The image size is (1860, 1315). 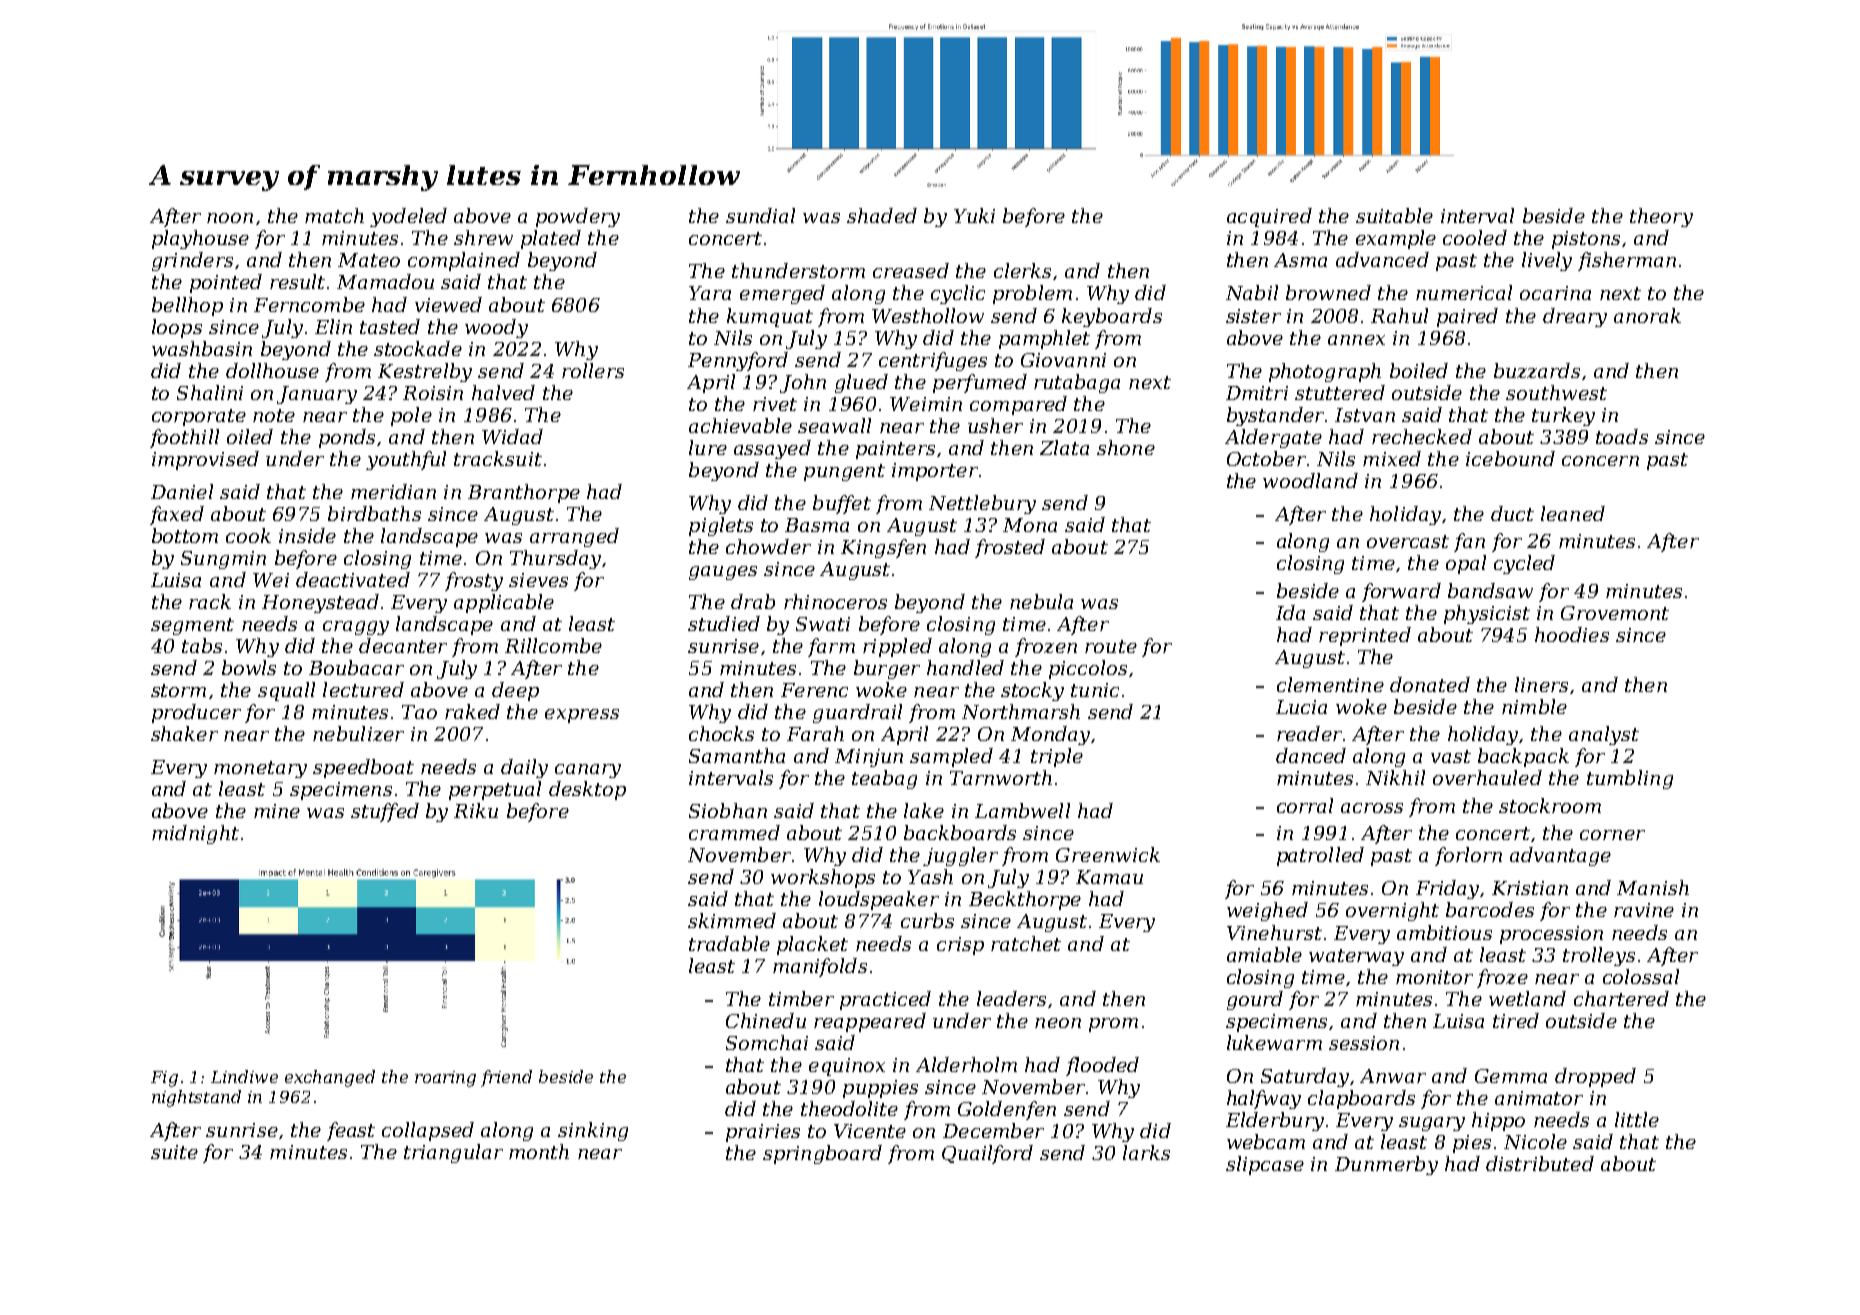 What do you see at coordinates (1032, 294) in the screenshot?
I see `problem` at bounding box center [1032, 294].
